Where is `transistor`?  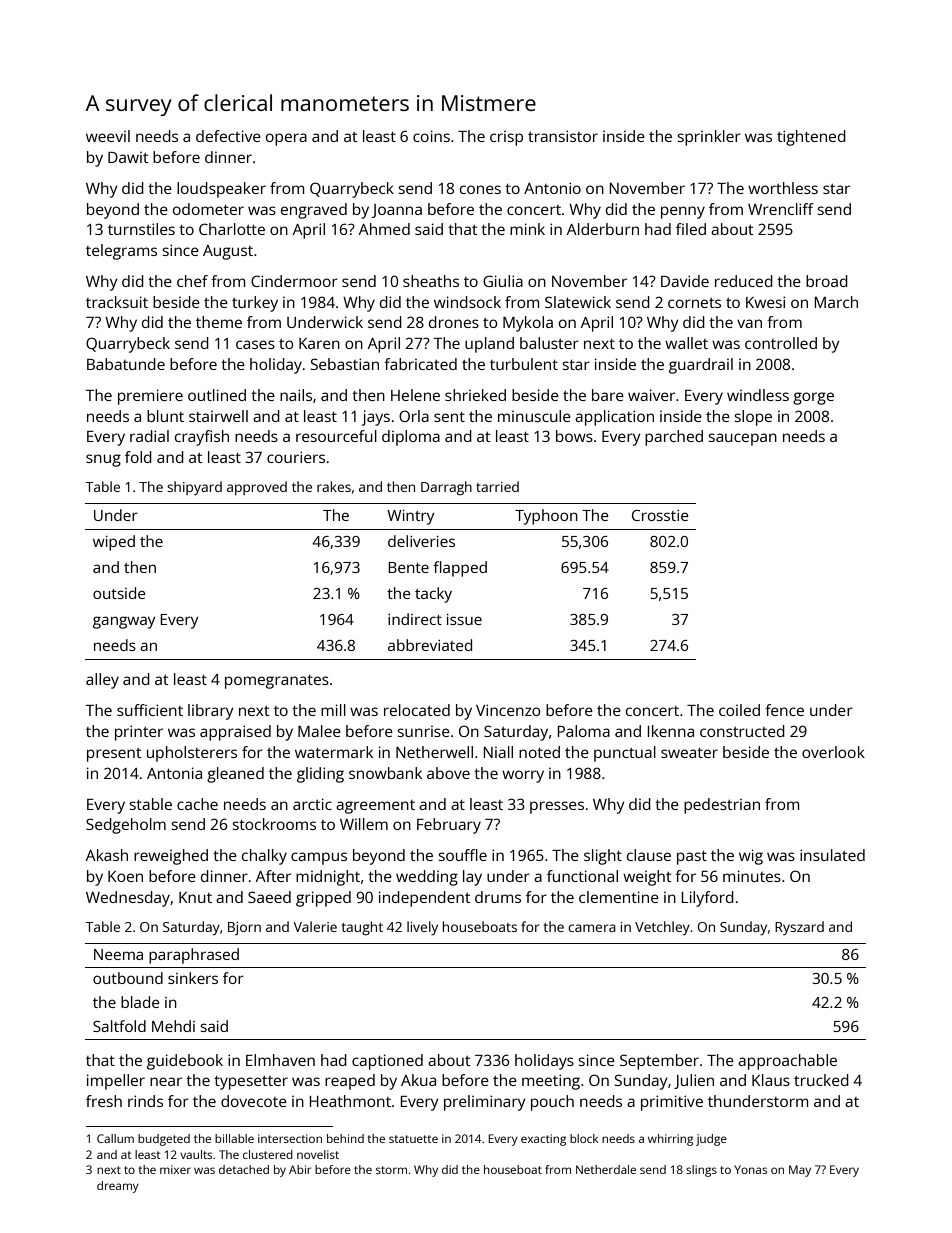
transistor is located at coordinates (563, 136).
